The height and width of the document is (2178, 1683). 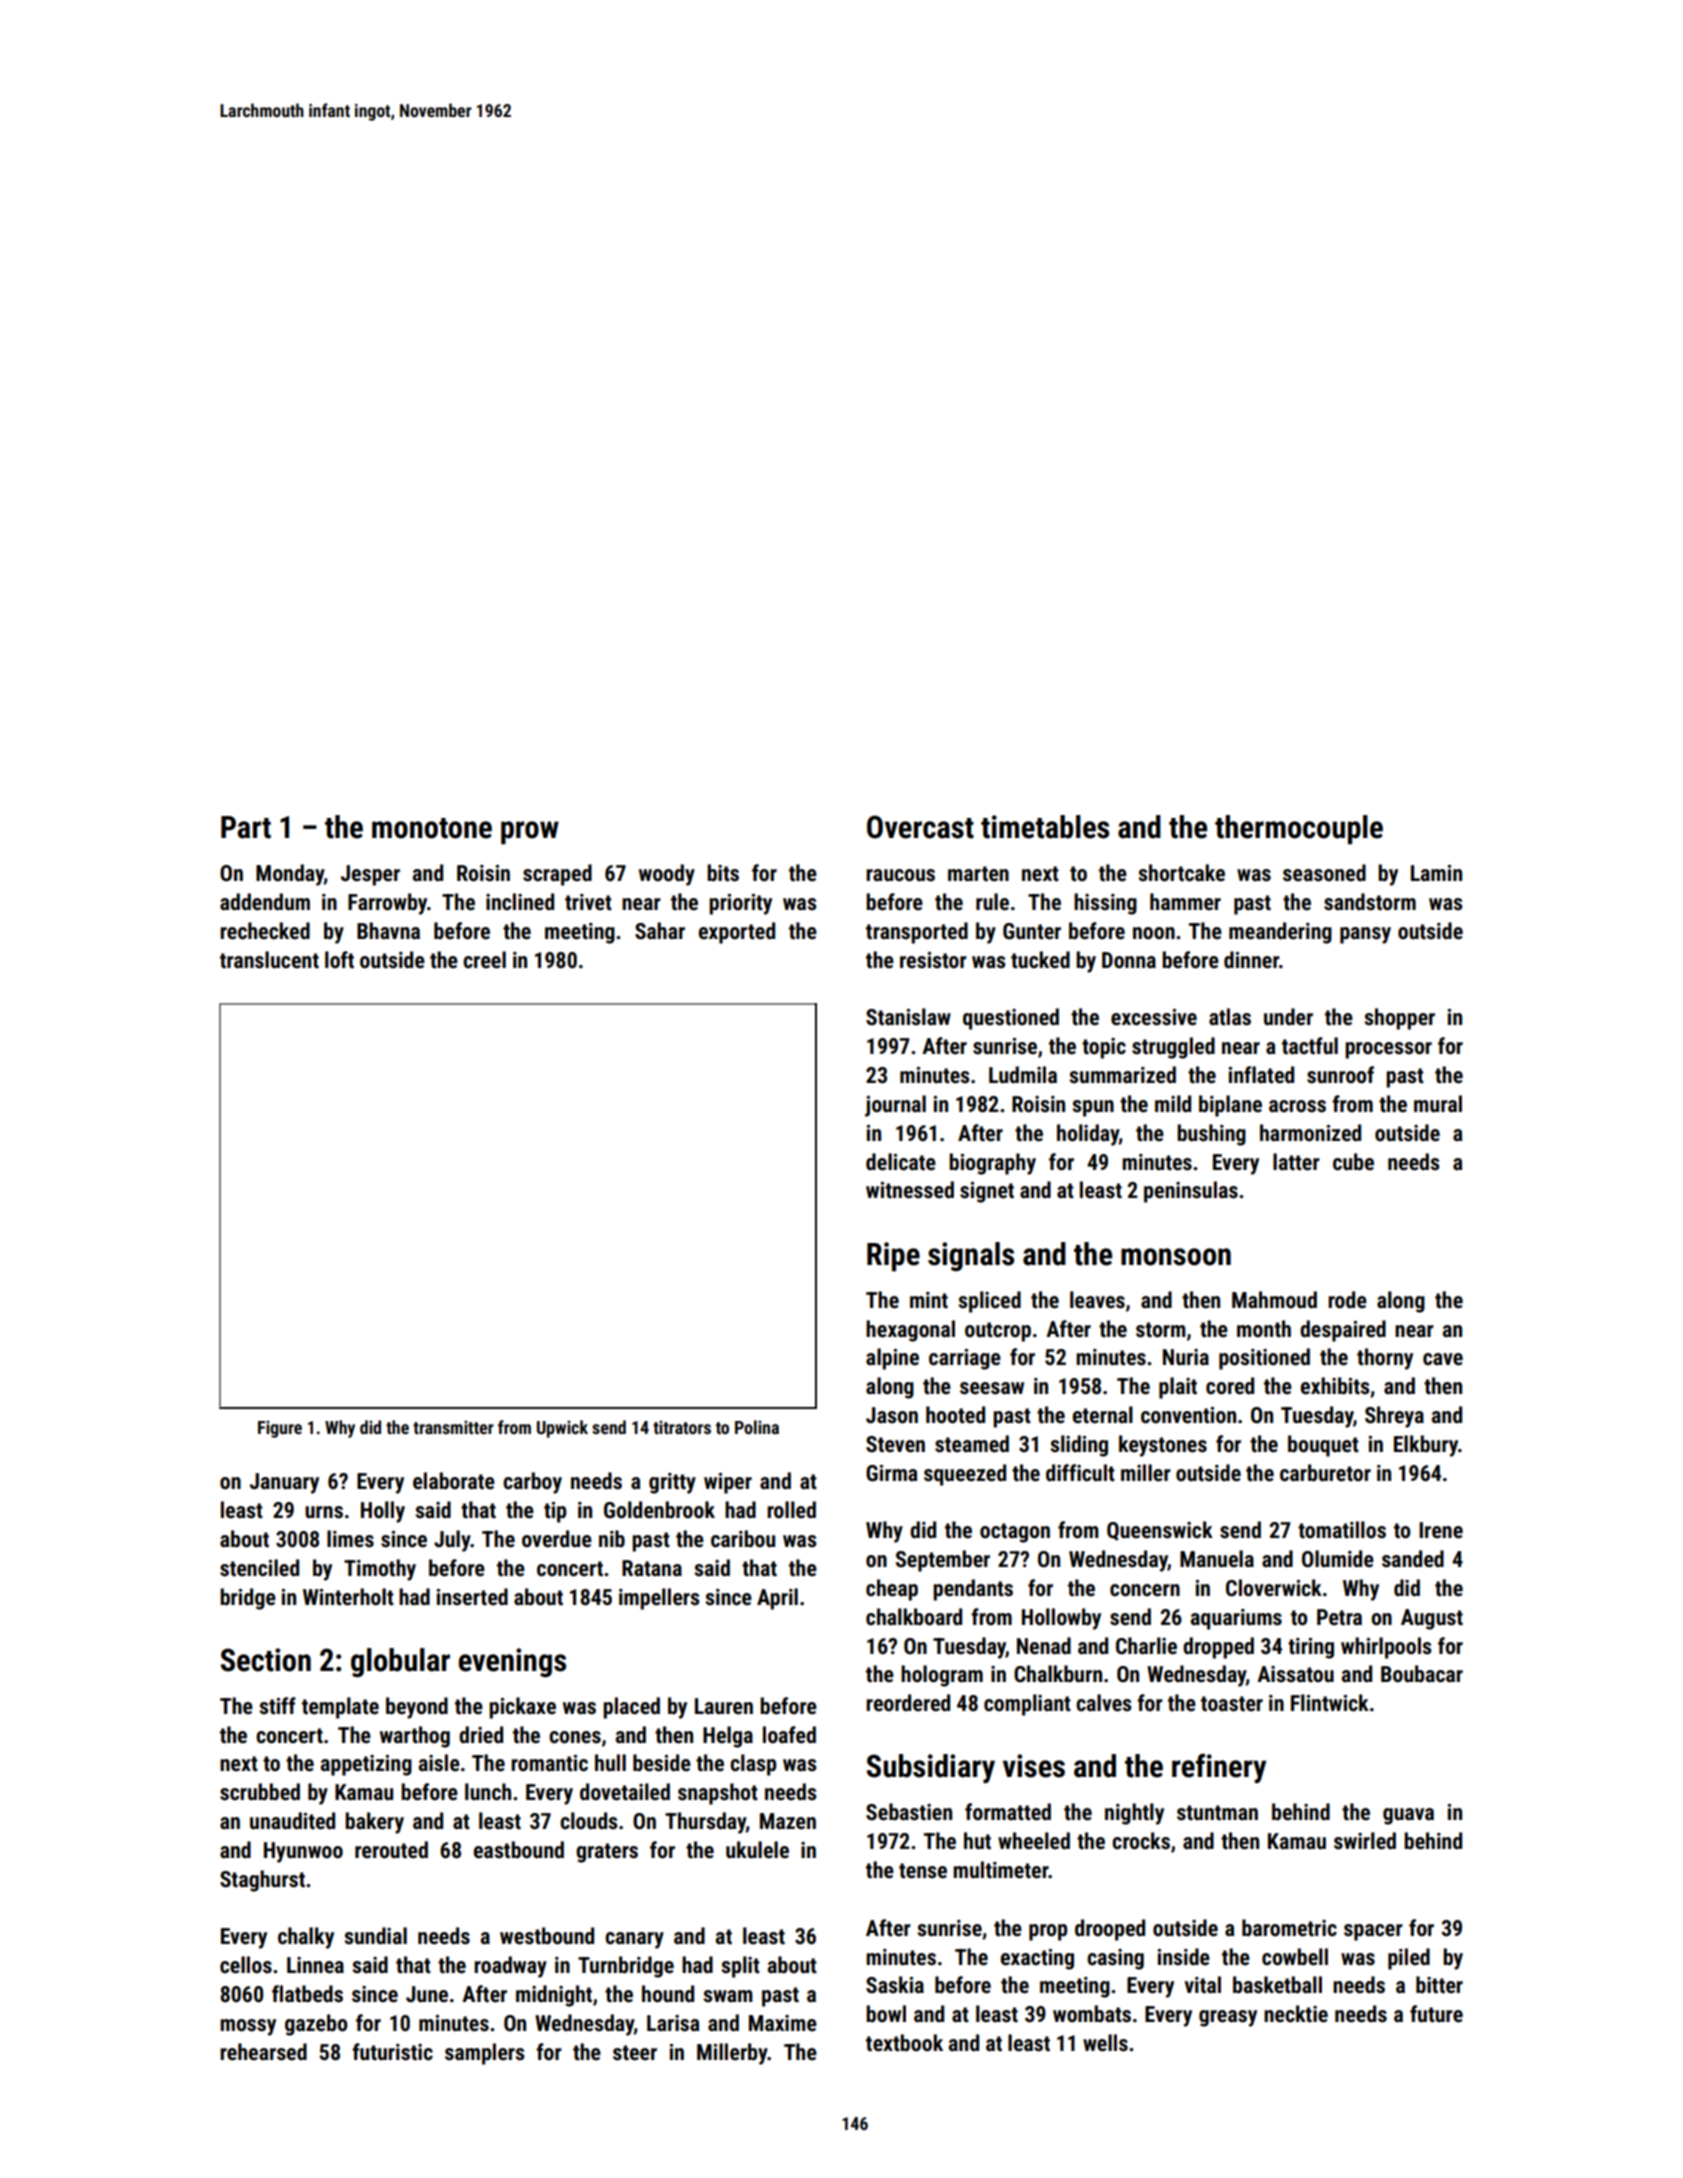 What do you see at coordinates (1141, 1841) in the document?
I see `crocks` at bounding box center [1141, 1841].
